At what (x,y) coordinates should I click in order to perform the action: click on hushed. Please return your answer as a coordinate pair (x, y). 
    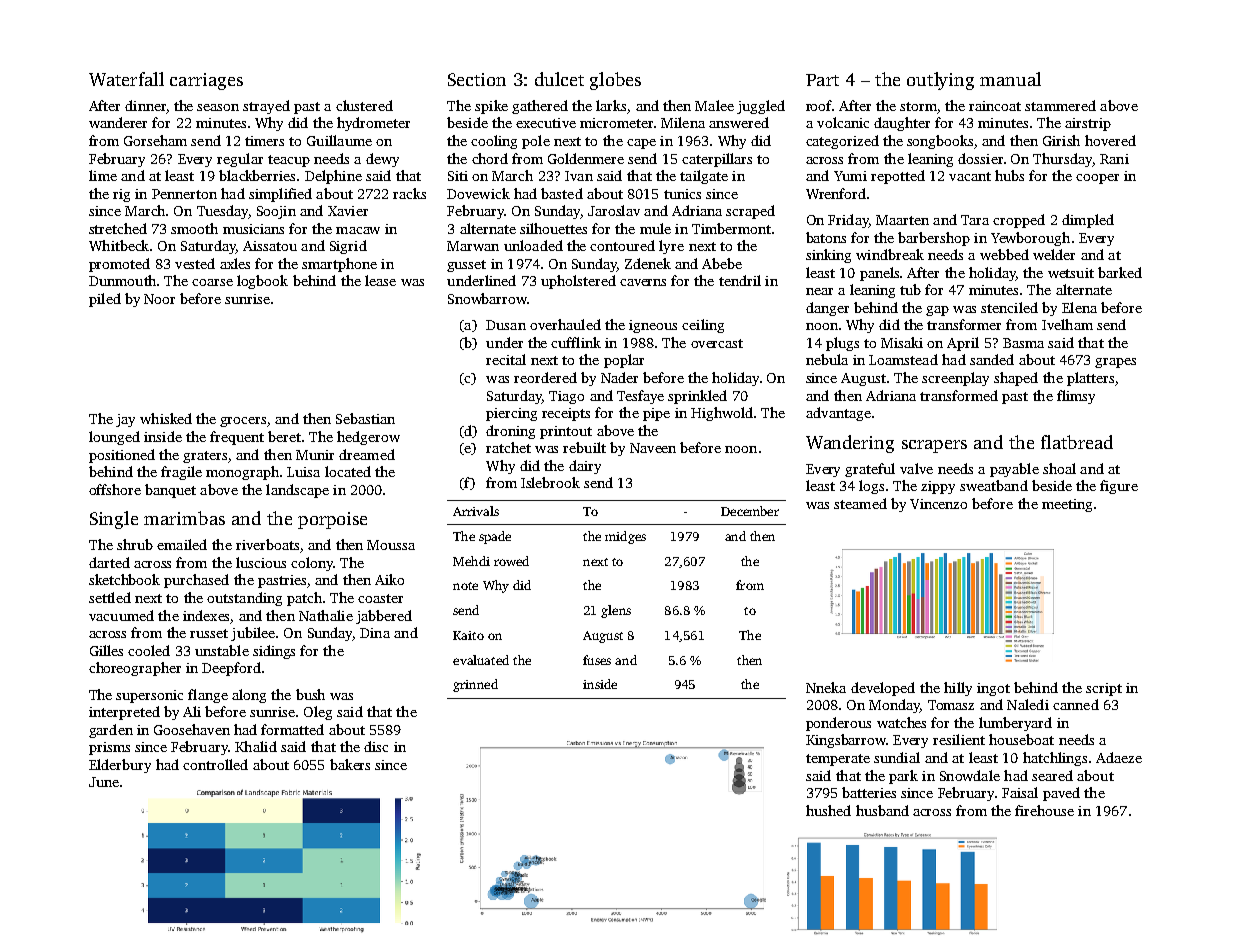
    Looking at the image, I should click on (828, 810).
